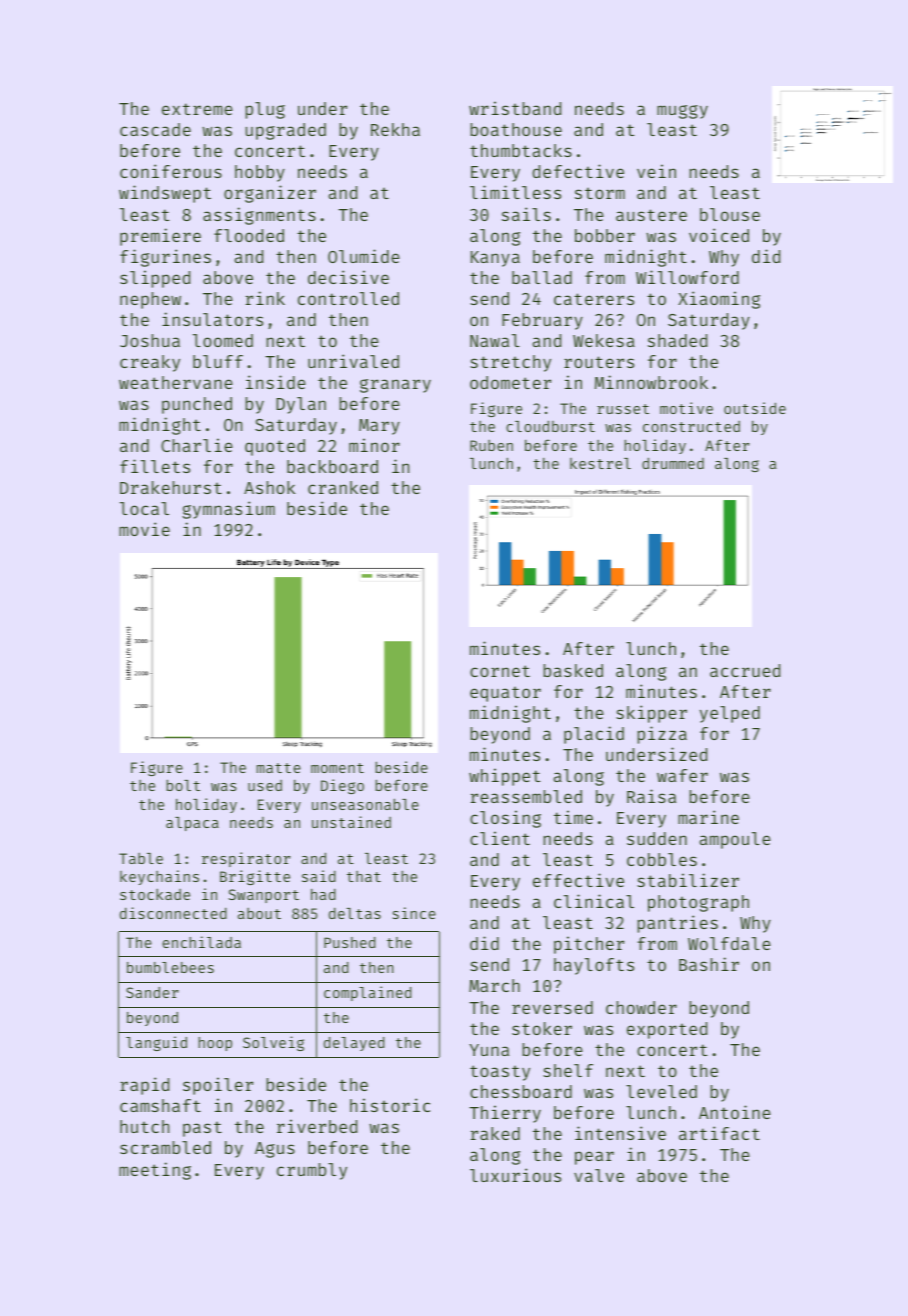  What do you see at coordinates (515, 108) in the image?
I see `wristband` at bounding box center [515, 108].
